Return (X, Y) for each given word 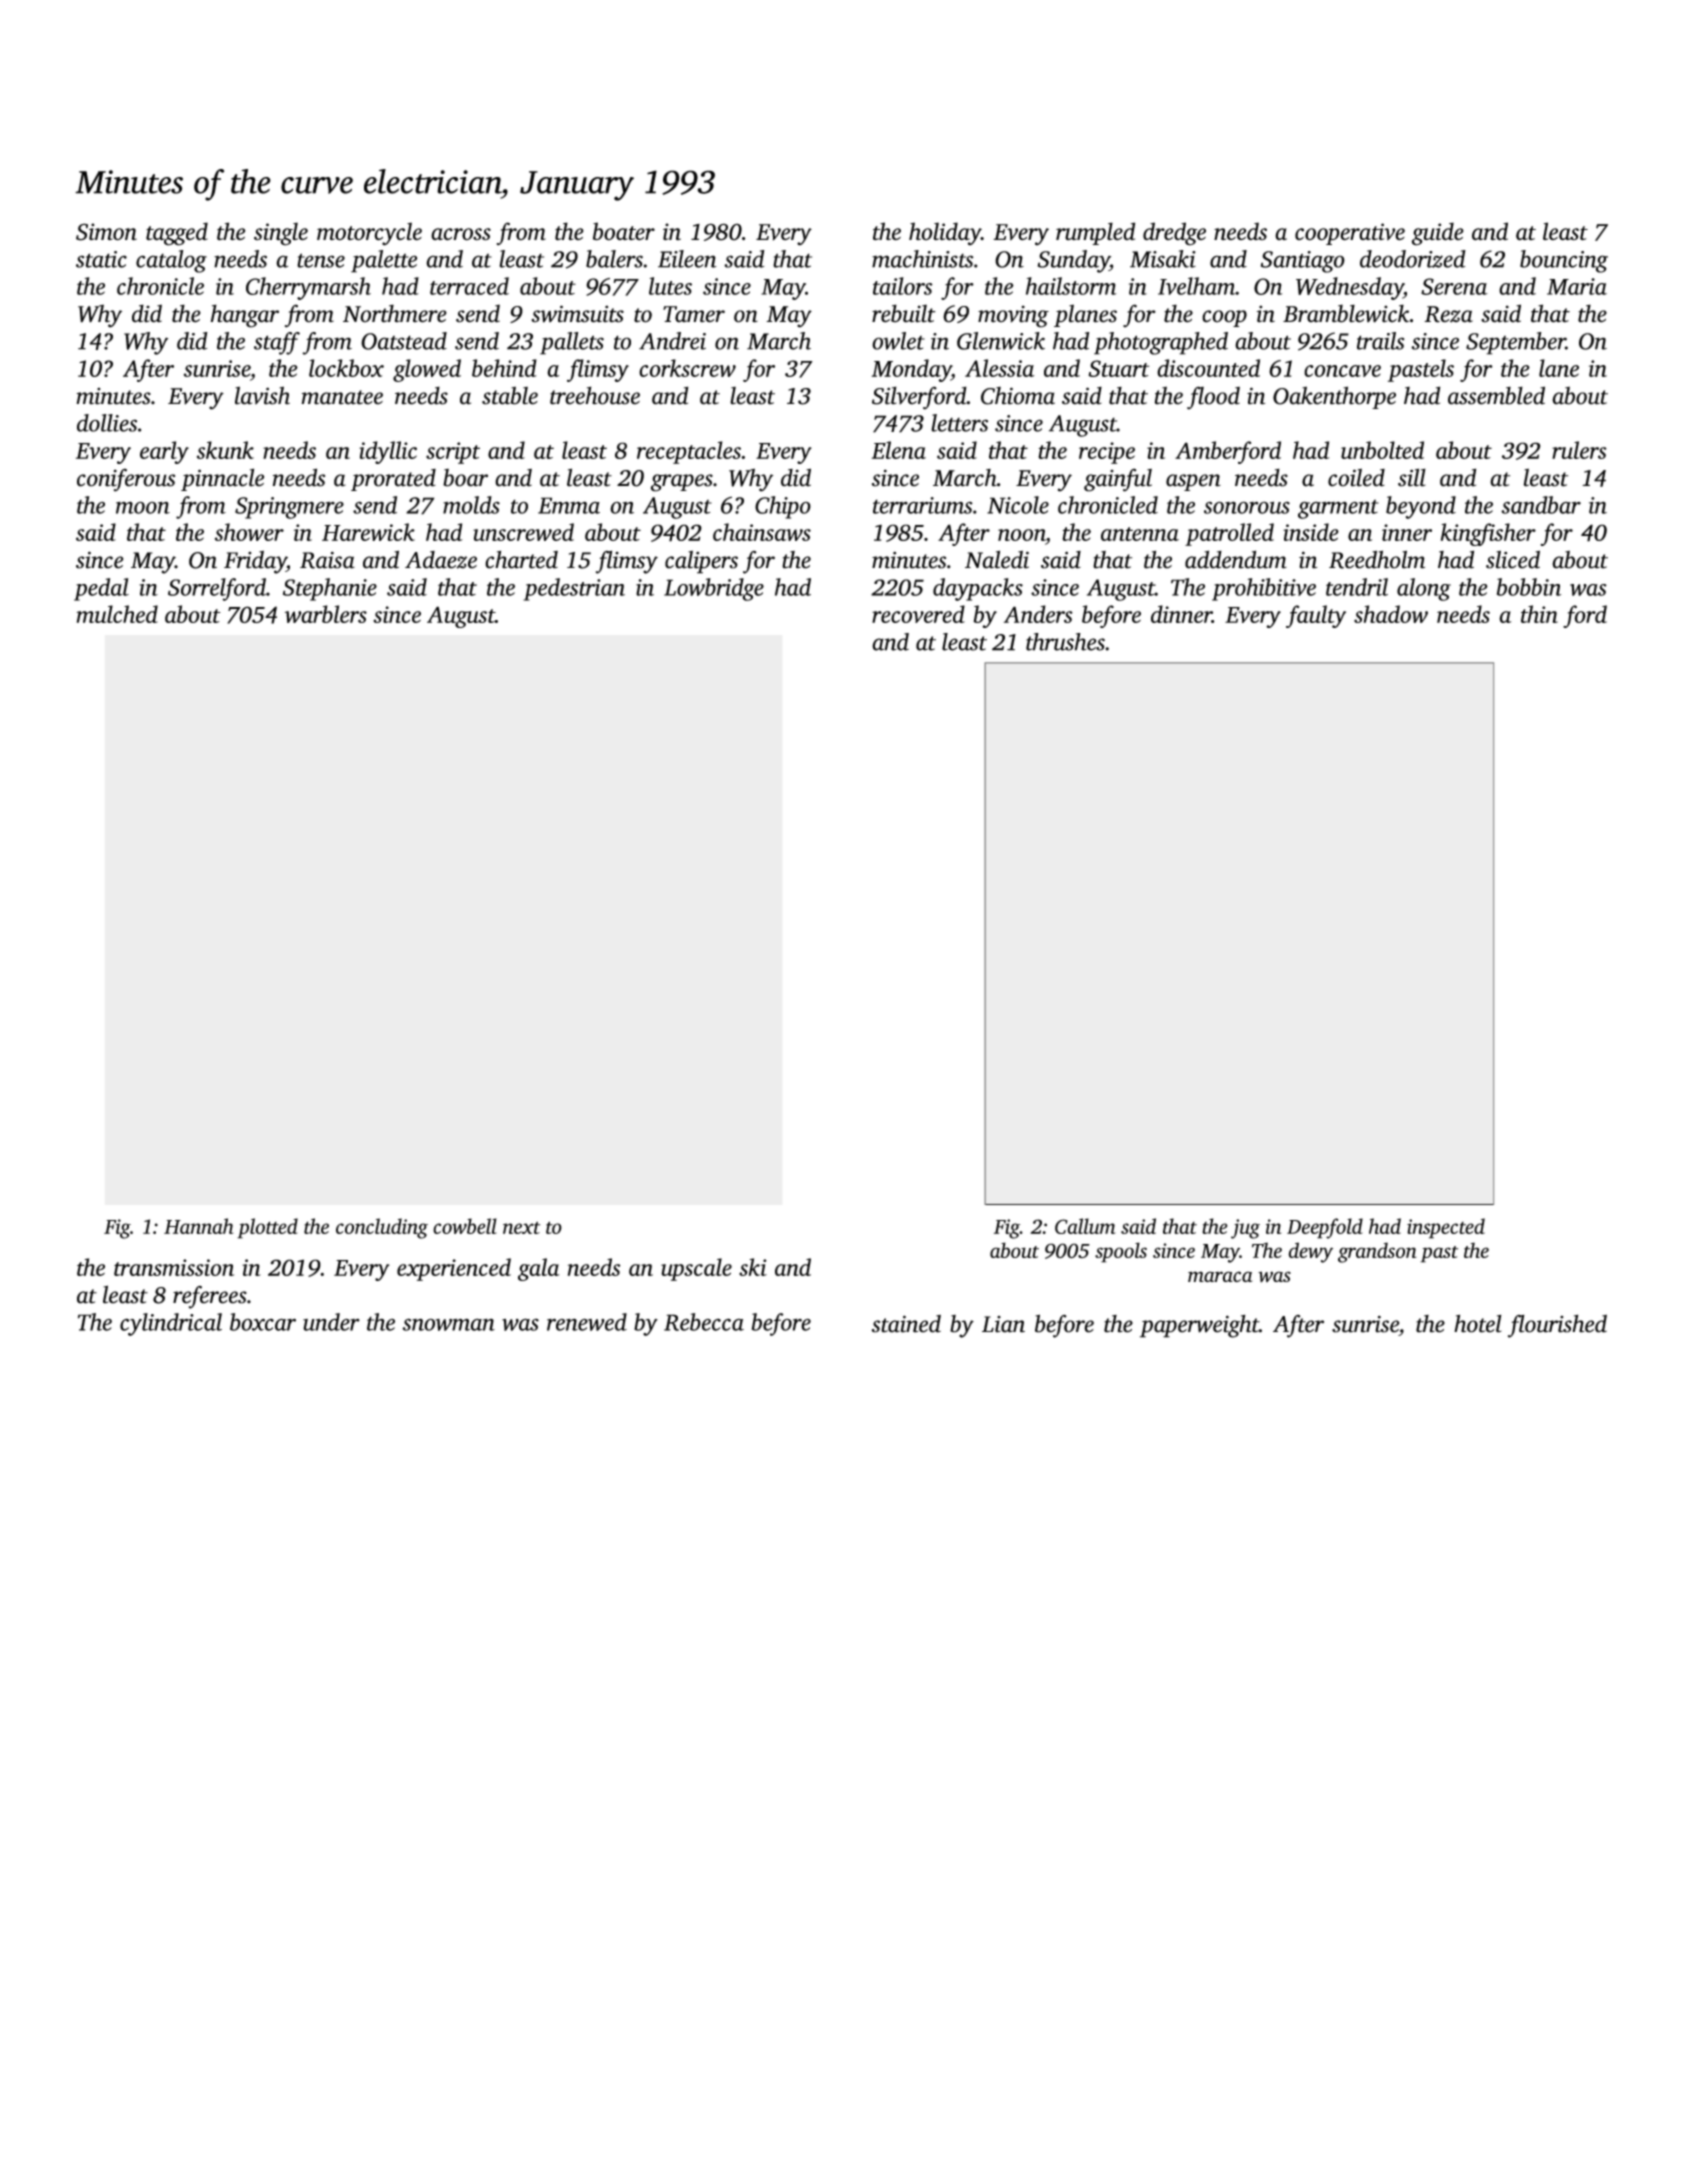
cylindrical (171, 1324)
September (1516, 343)
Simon (106, 232)
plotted (267, 1228)
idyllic (388, 452)
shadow (1391, 614)
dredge (1174, 234)
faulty (1316, 616)
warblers (326, 614)
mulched (117, 614)
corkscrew (687, 368)
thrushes (1065, 642)
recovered (918, 614)
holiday (945, 234)
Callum (1085, 1226)
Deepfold (1325, 1228)
